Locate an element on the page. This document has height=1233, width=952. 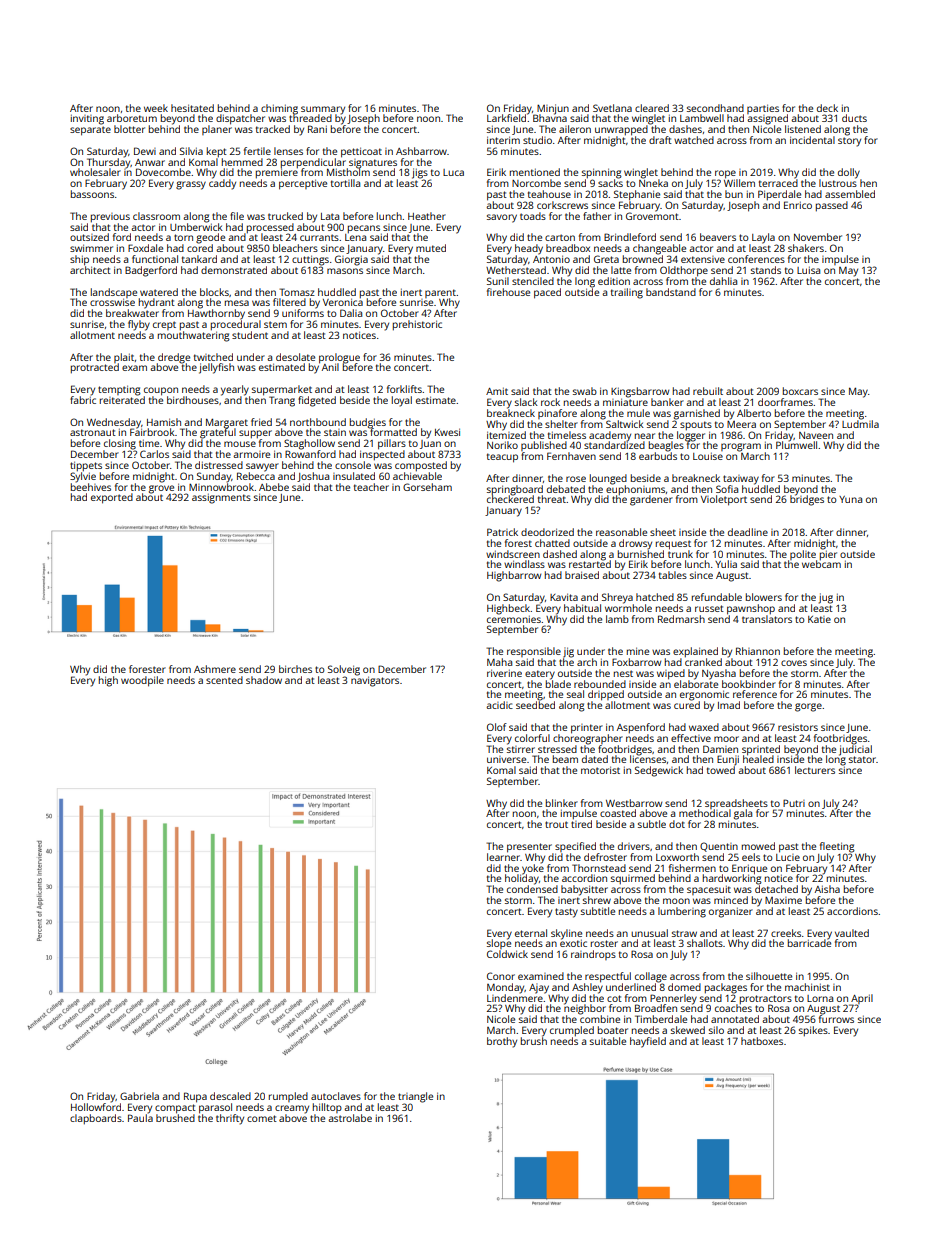
swab is located at coordinates (585, 391).
